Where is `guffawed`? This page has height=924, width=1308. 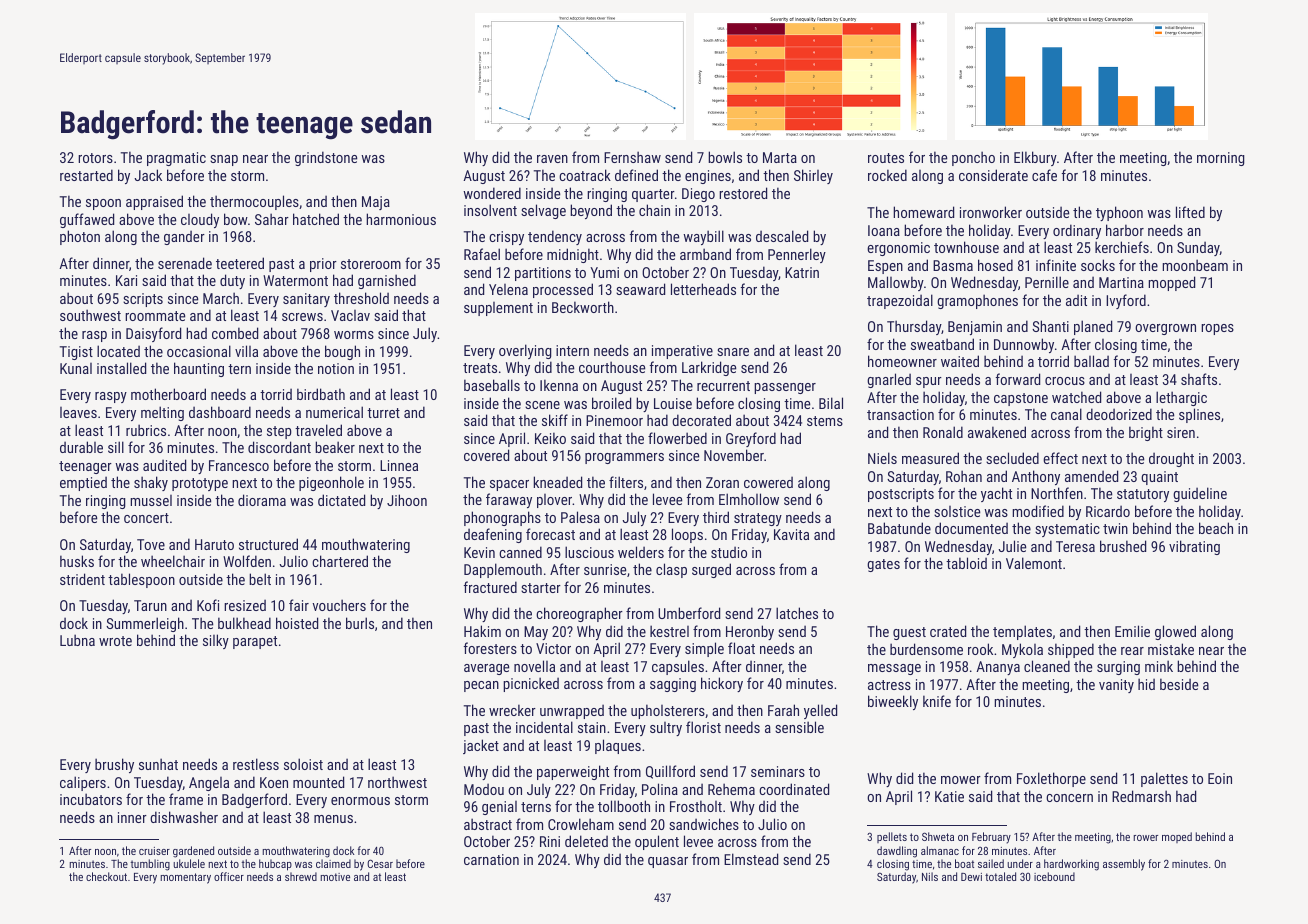 guffawed is located at coordinates (87, 220).
